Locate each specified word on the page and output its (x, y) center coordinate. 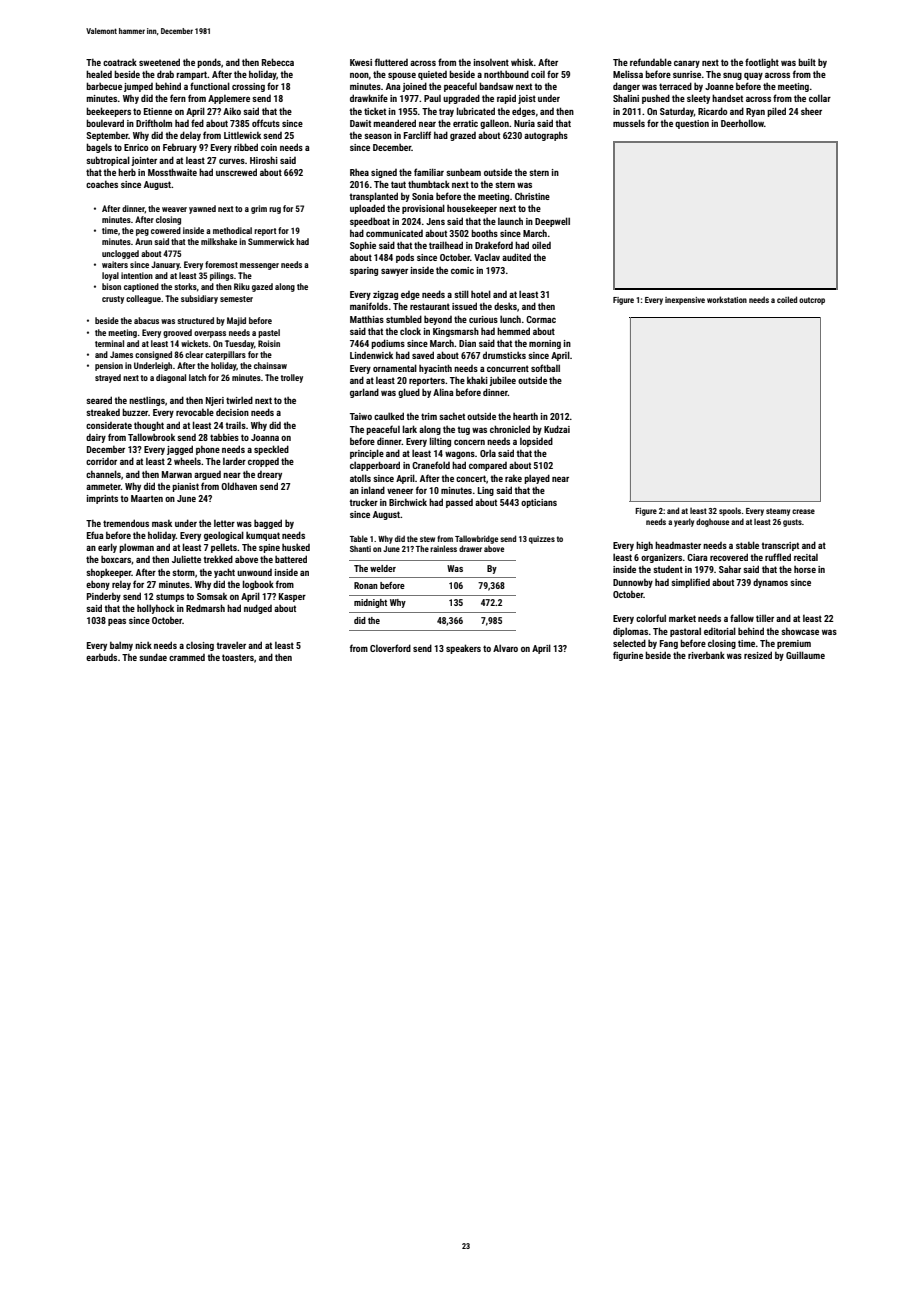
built (807, 62)
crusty (113, 300)
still (461, 294)
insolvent (491, 62)
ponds (209, 63)
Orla (488, 453)
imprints (102, 499)
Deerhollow (742, 123)
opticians (539, 503)
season (378, 136)
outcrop (812, 301)
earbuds (101, 657)
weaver (174, 209)
